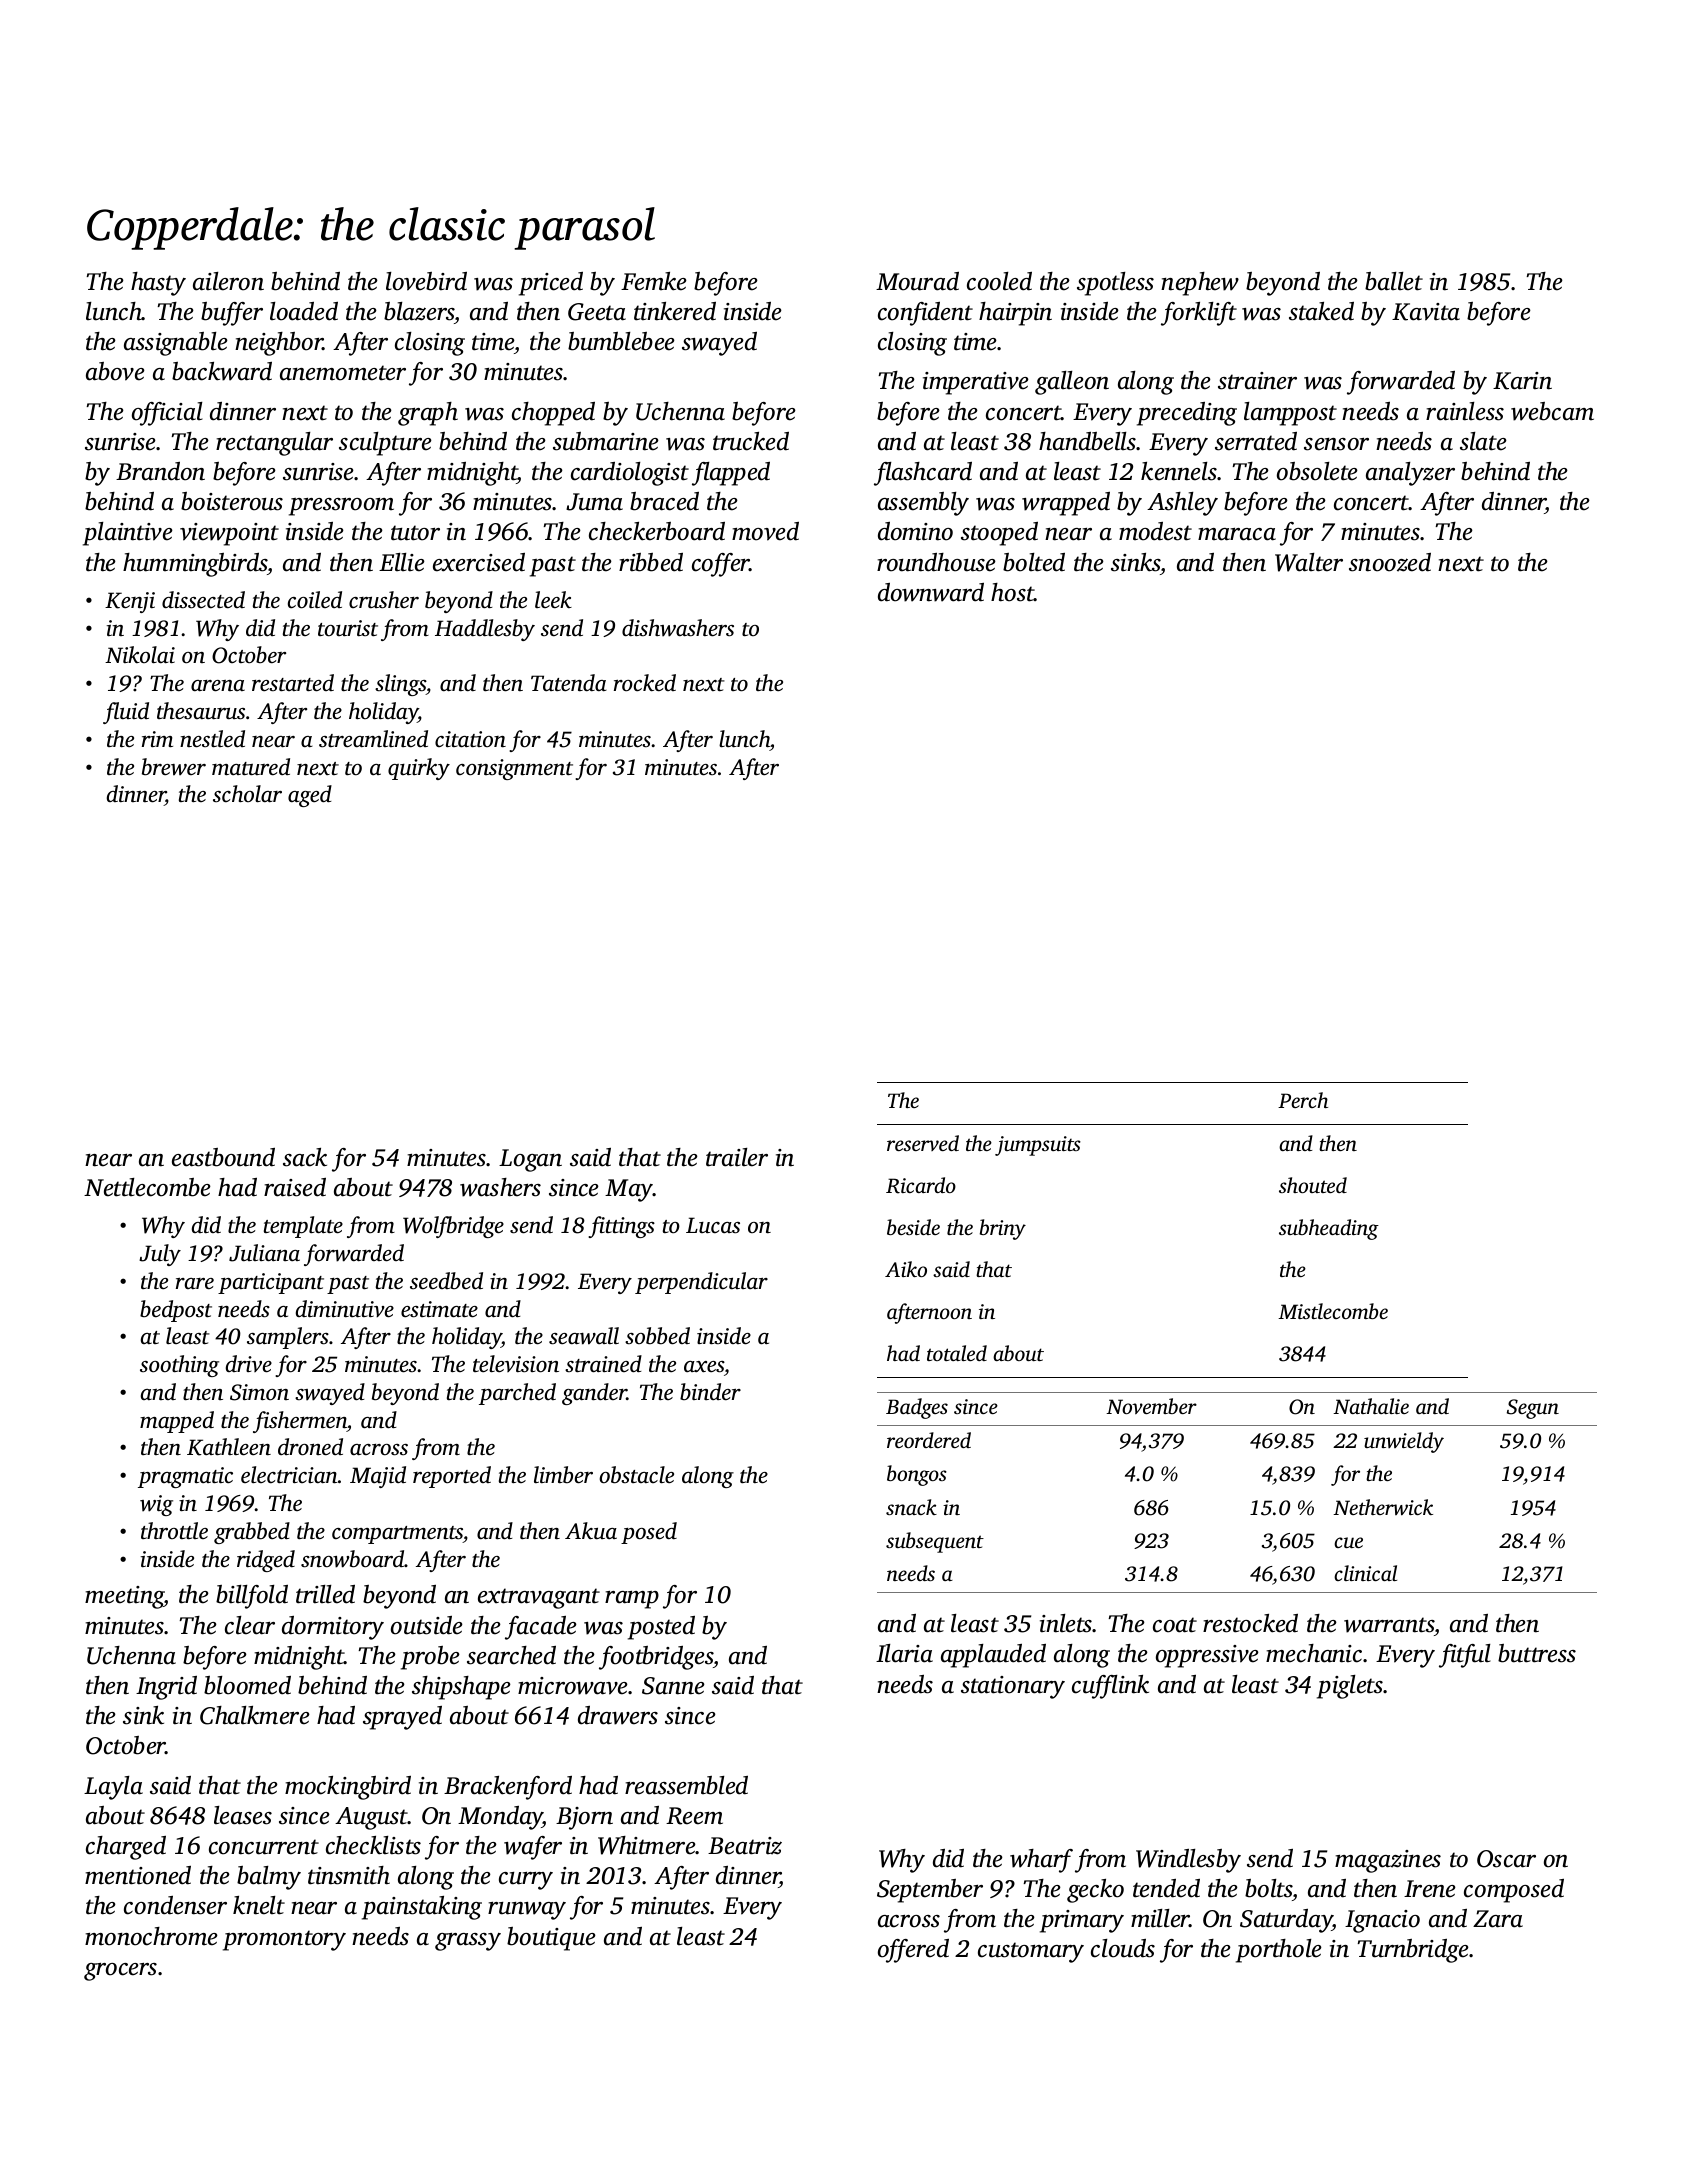  What do you see at coordinates (651, 562) in the page?
I see `ribbed` at bounding box center [651, 562].
